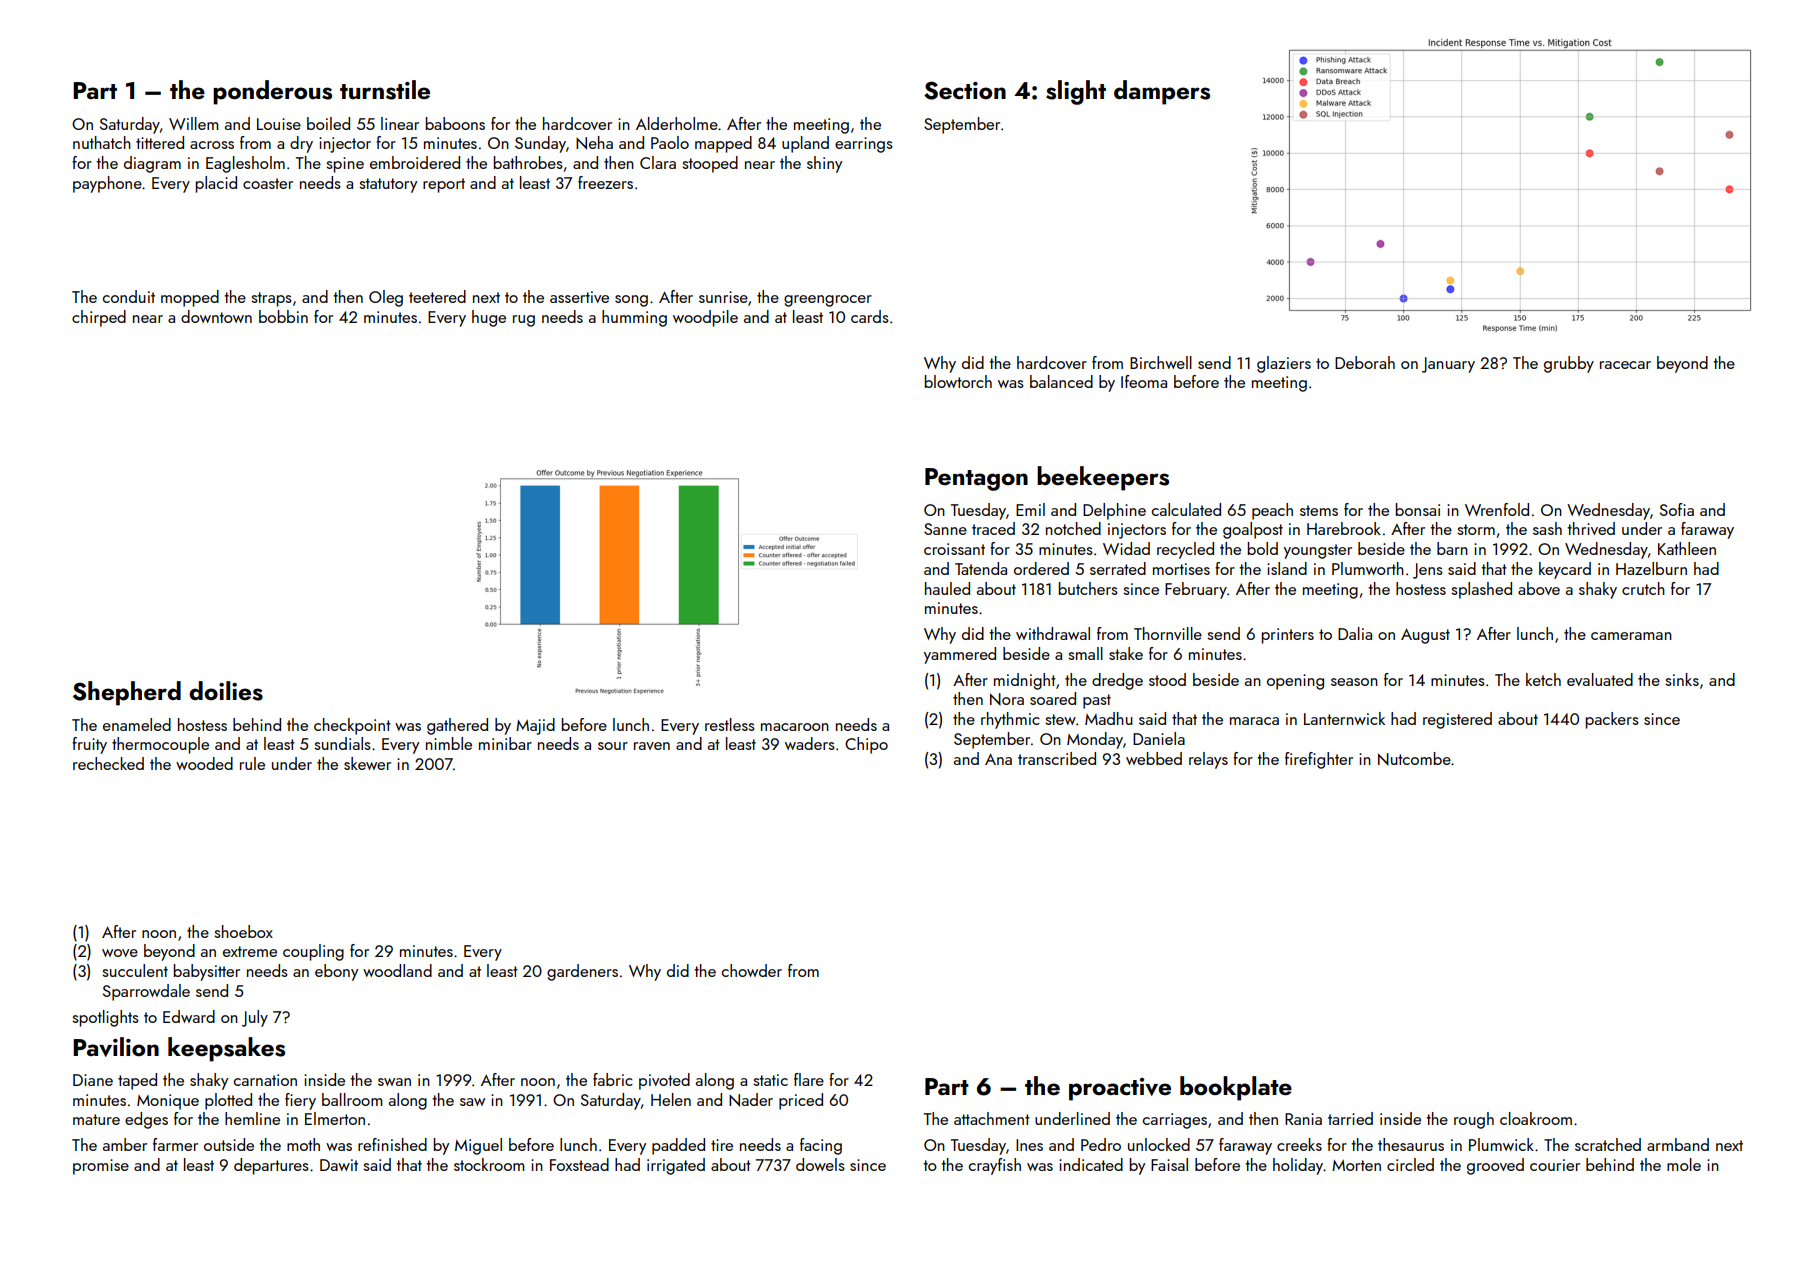  What do you see at coordinates (272, 92) in the page?
I see `ponderous` at bounding box center [272, 92].
